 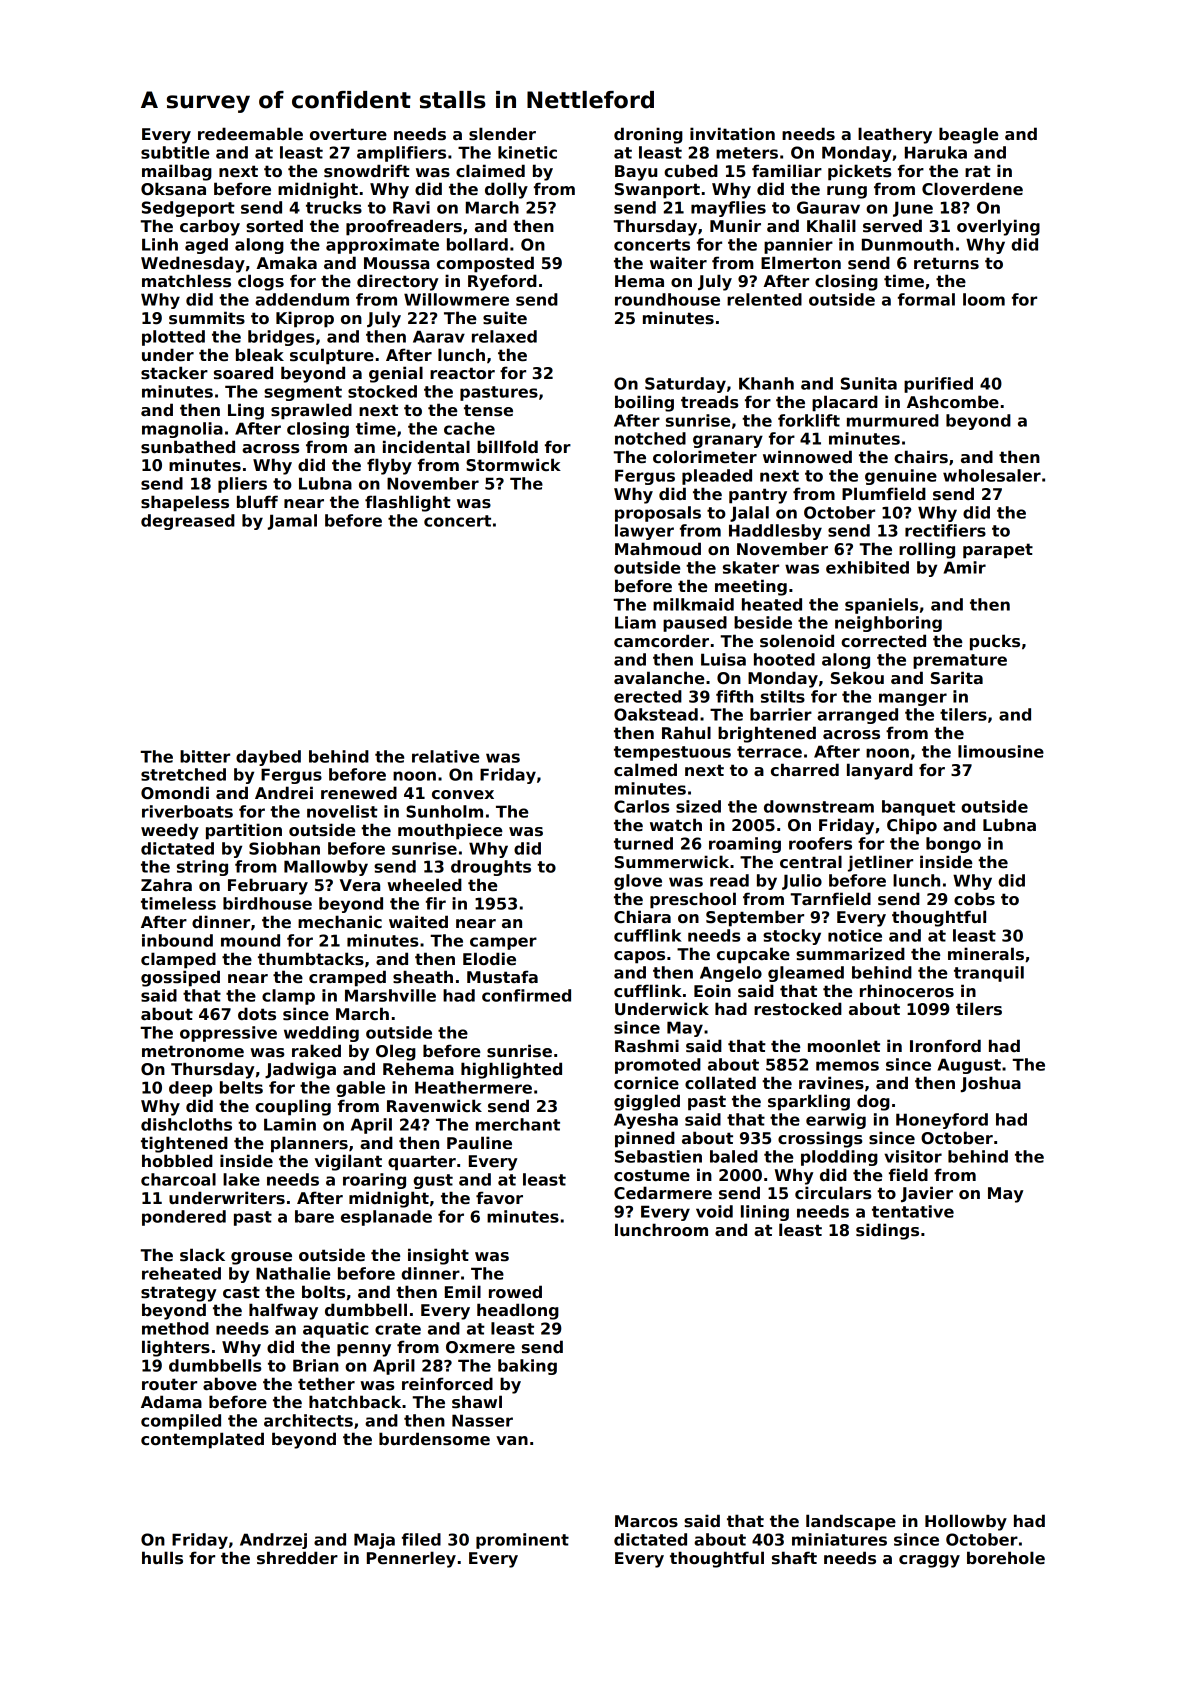 I want to click on Marcos, so click(x=646, y=1521).
